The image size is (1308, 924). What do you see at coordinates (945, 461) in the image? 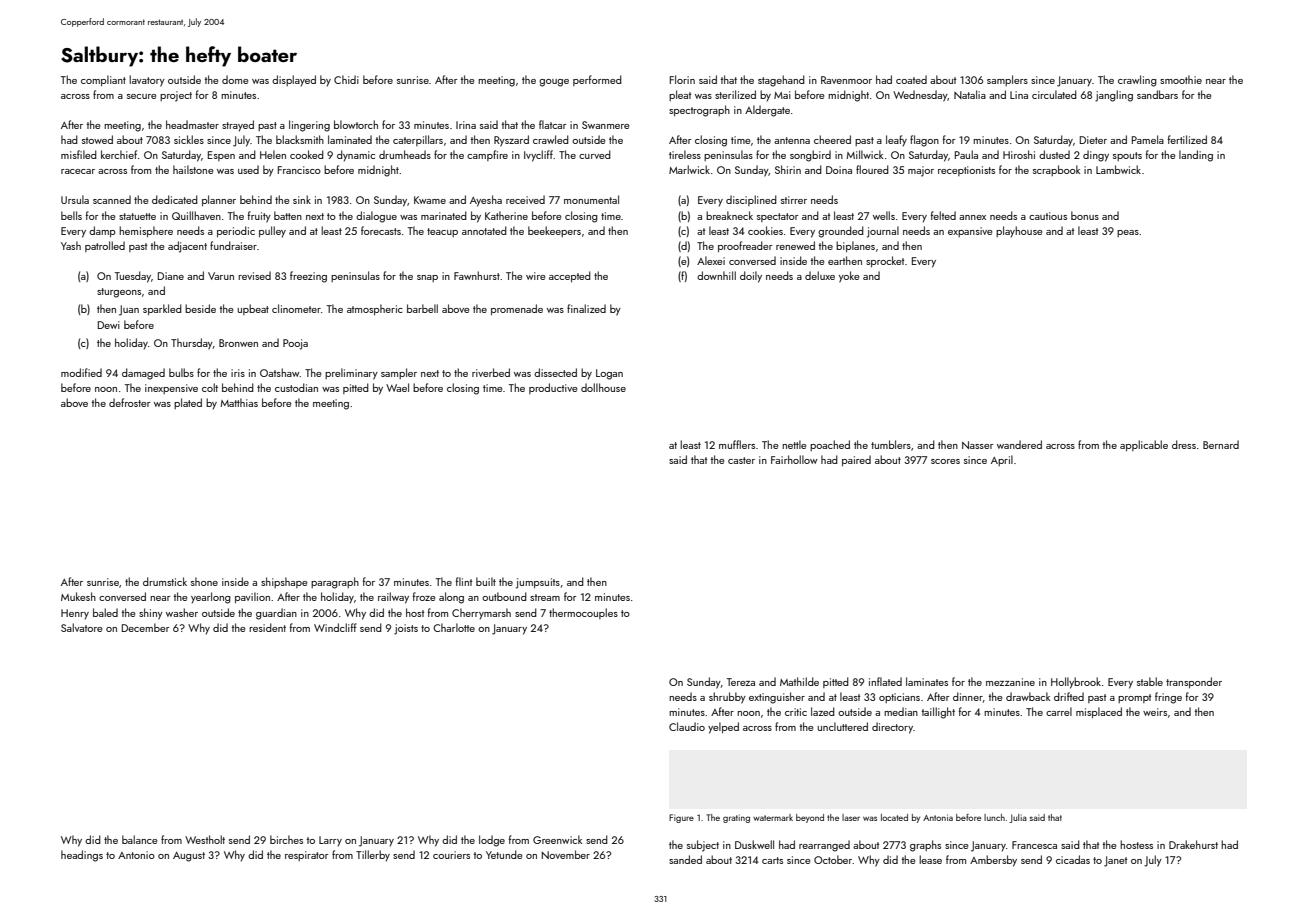
I see `scores` at bounding box center [945, 461].
